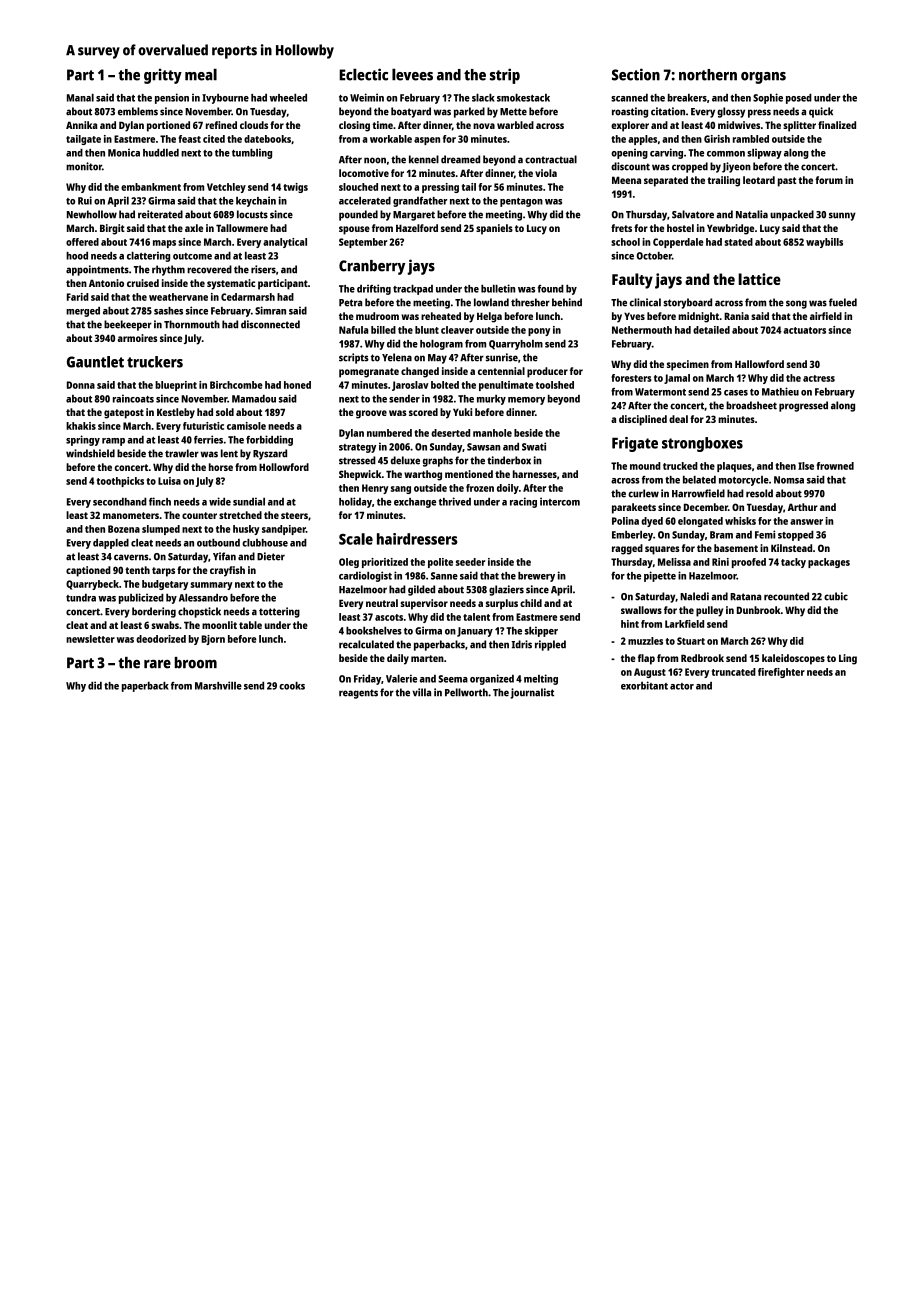 This image has width=924, height=1308. Describe the element at coordinates (163, 76) in the image. I see `gritty` at that location.
